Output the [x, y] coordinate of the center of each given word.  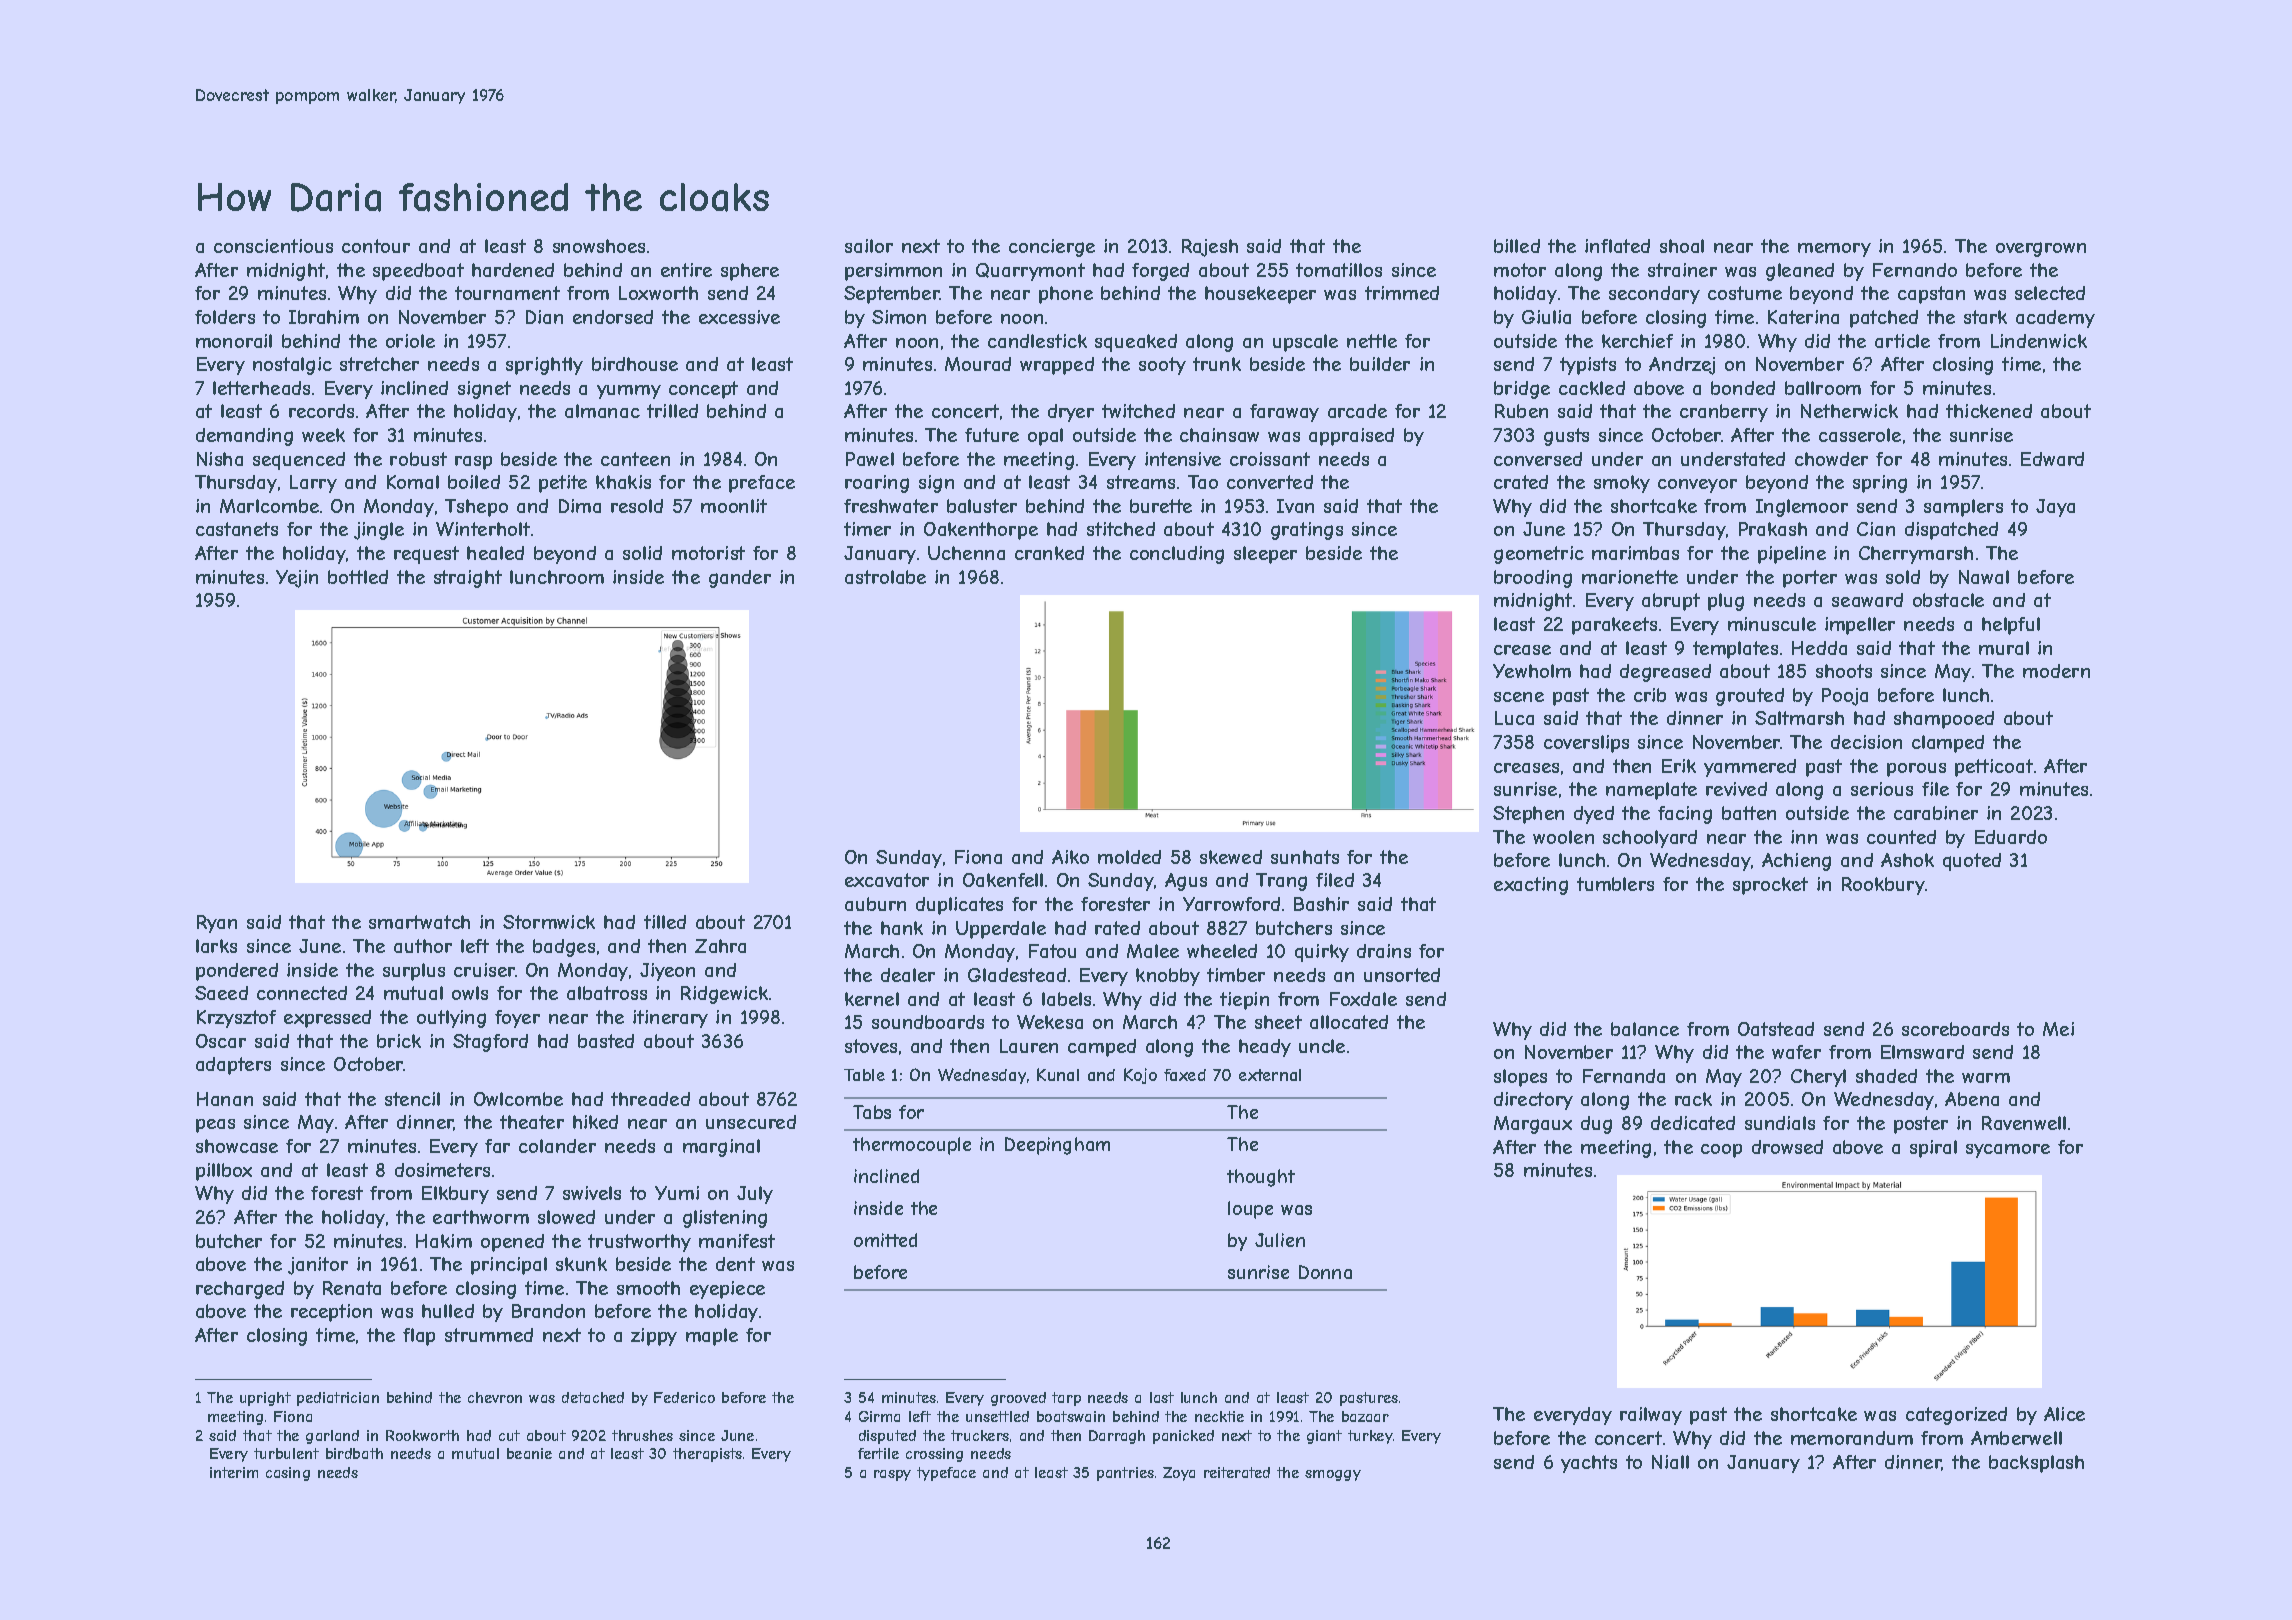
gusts [1566, 437]
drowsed [1787, 1147]
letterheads [261, 388]
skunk [581, 1264]
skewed [1231, 857]
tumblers [1615, 884]
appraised [1351, 437]
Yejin [297, 579]
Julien [1280, 1240]
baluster [982, 506]
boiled [474, 482]
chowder [1831, 459]
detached [593, 1397]
